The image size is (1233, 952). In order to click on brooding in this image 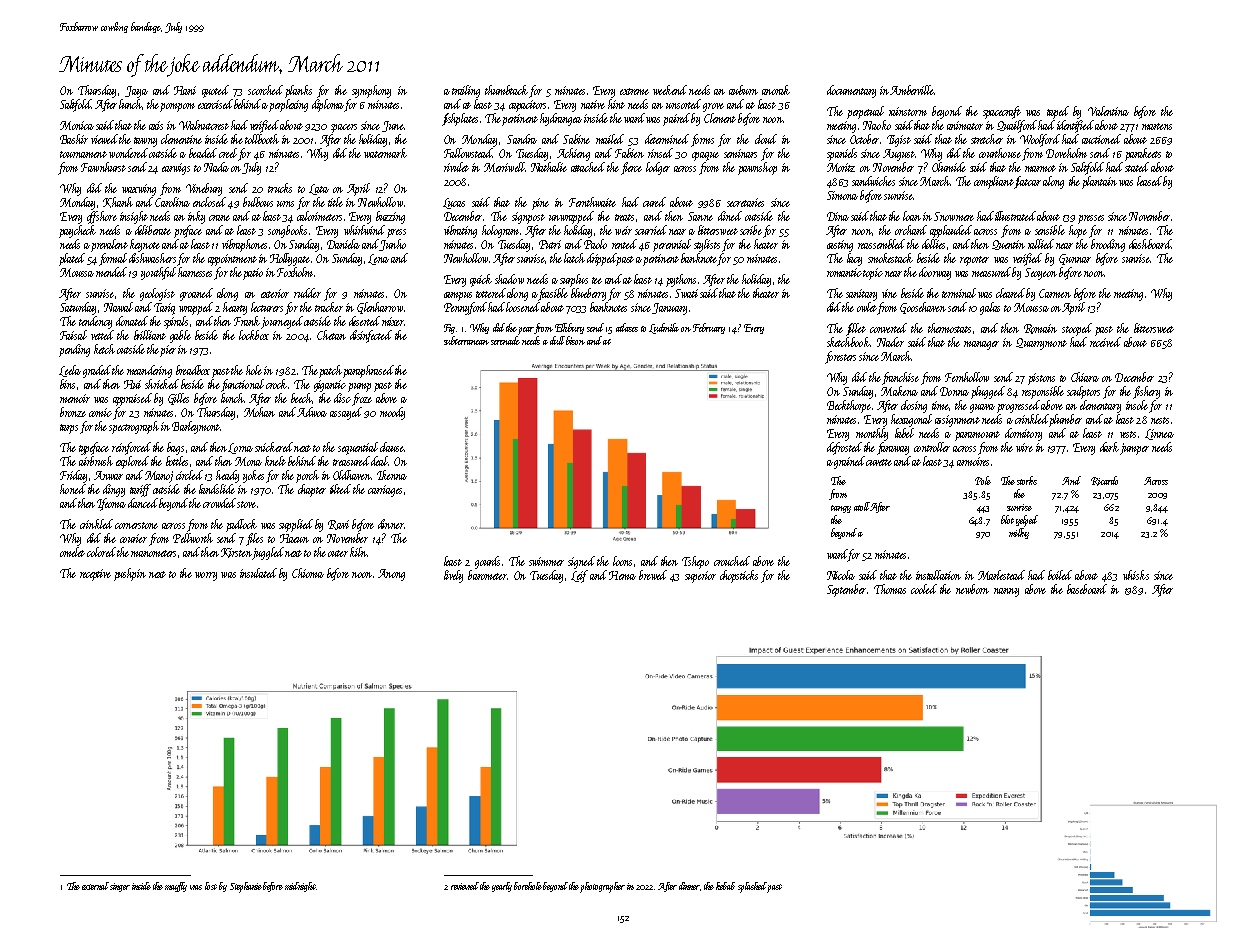, I will do `click(1108, 245)`.
